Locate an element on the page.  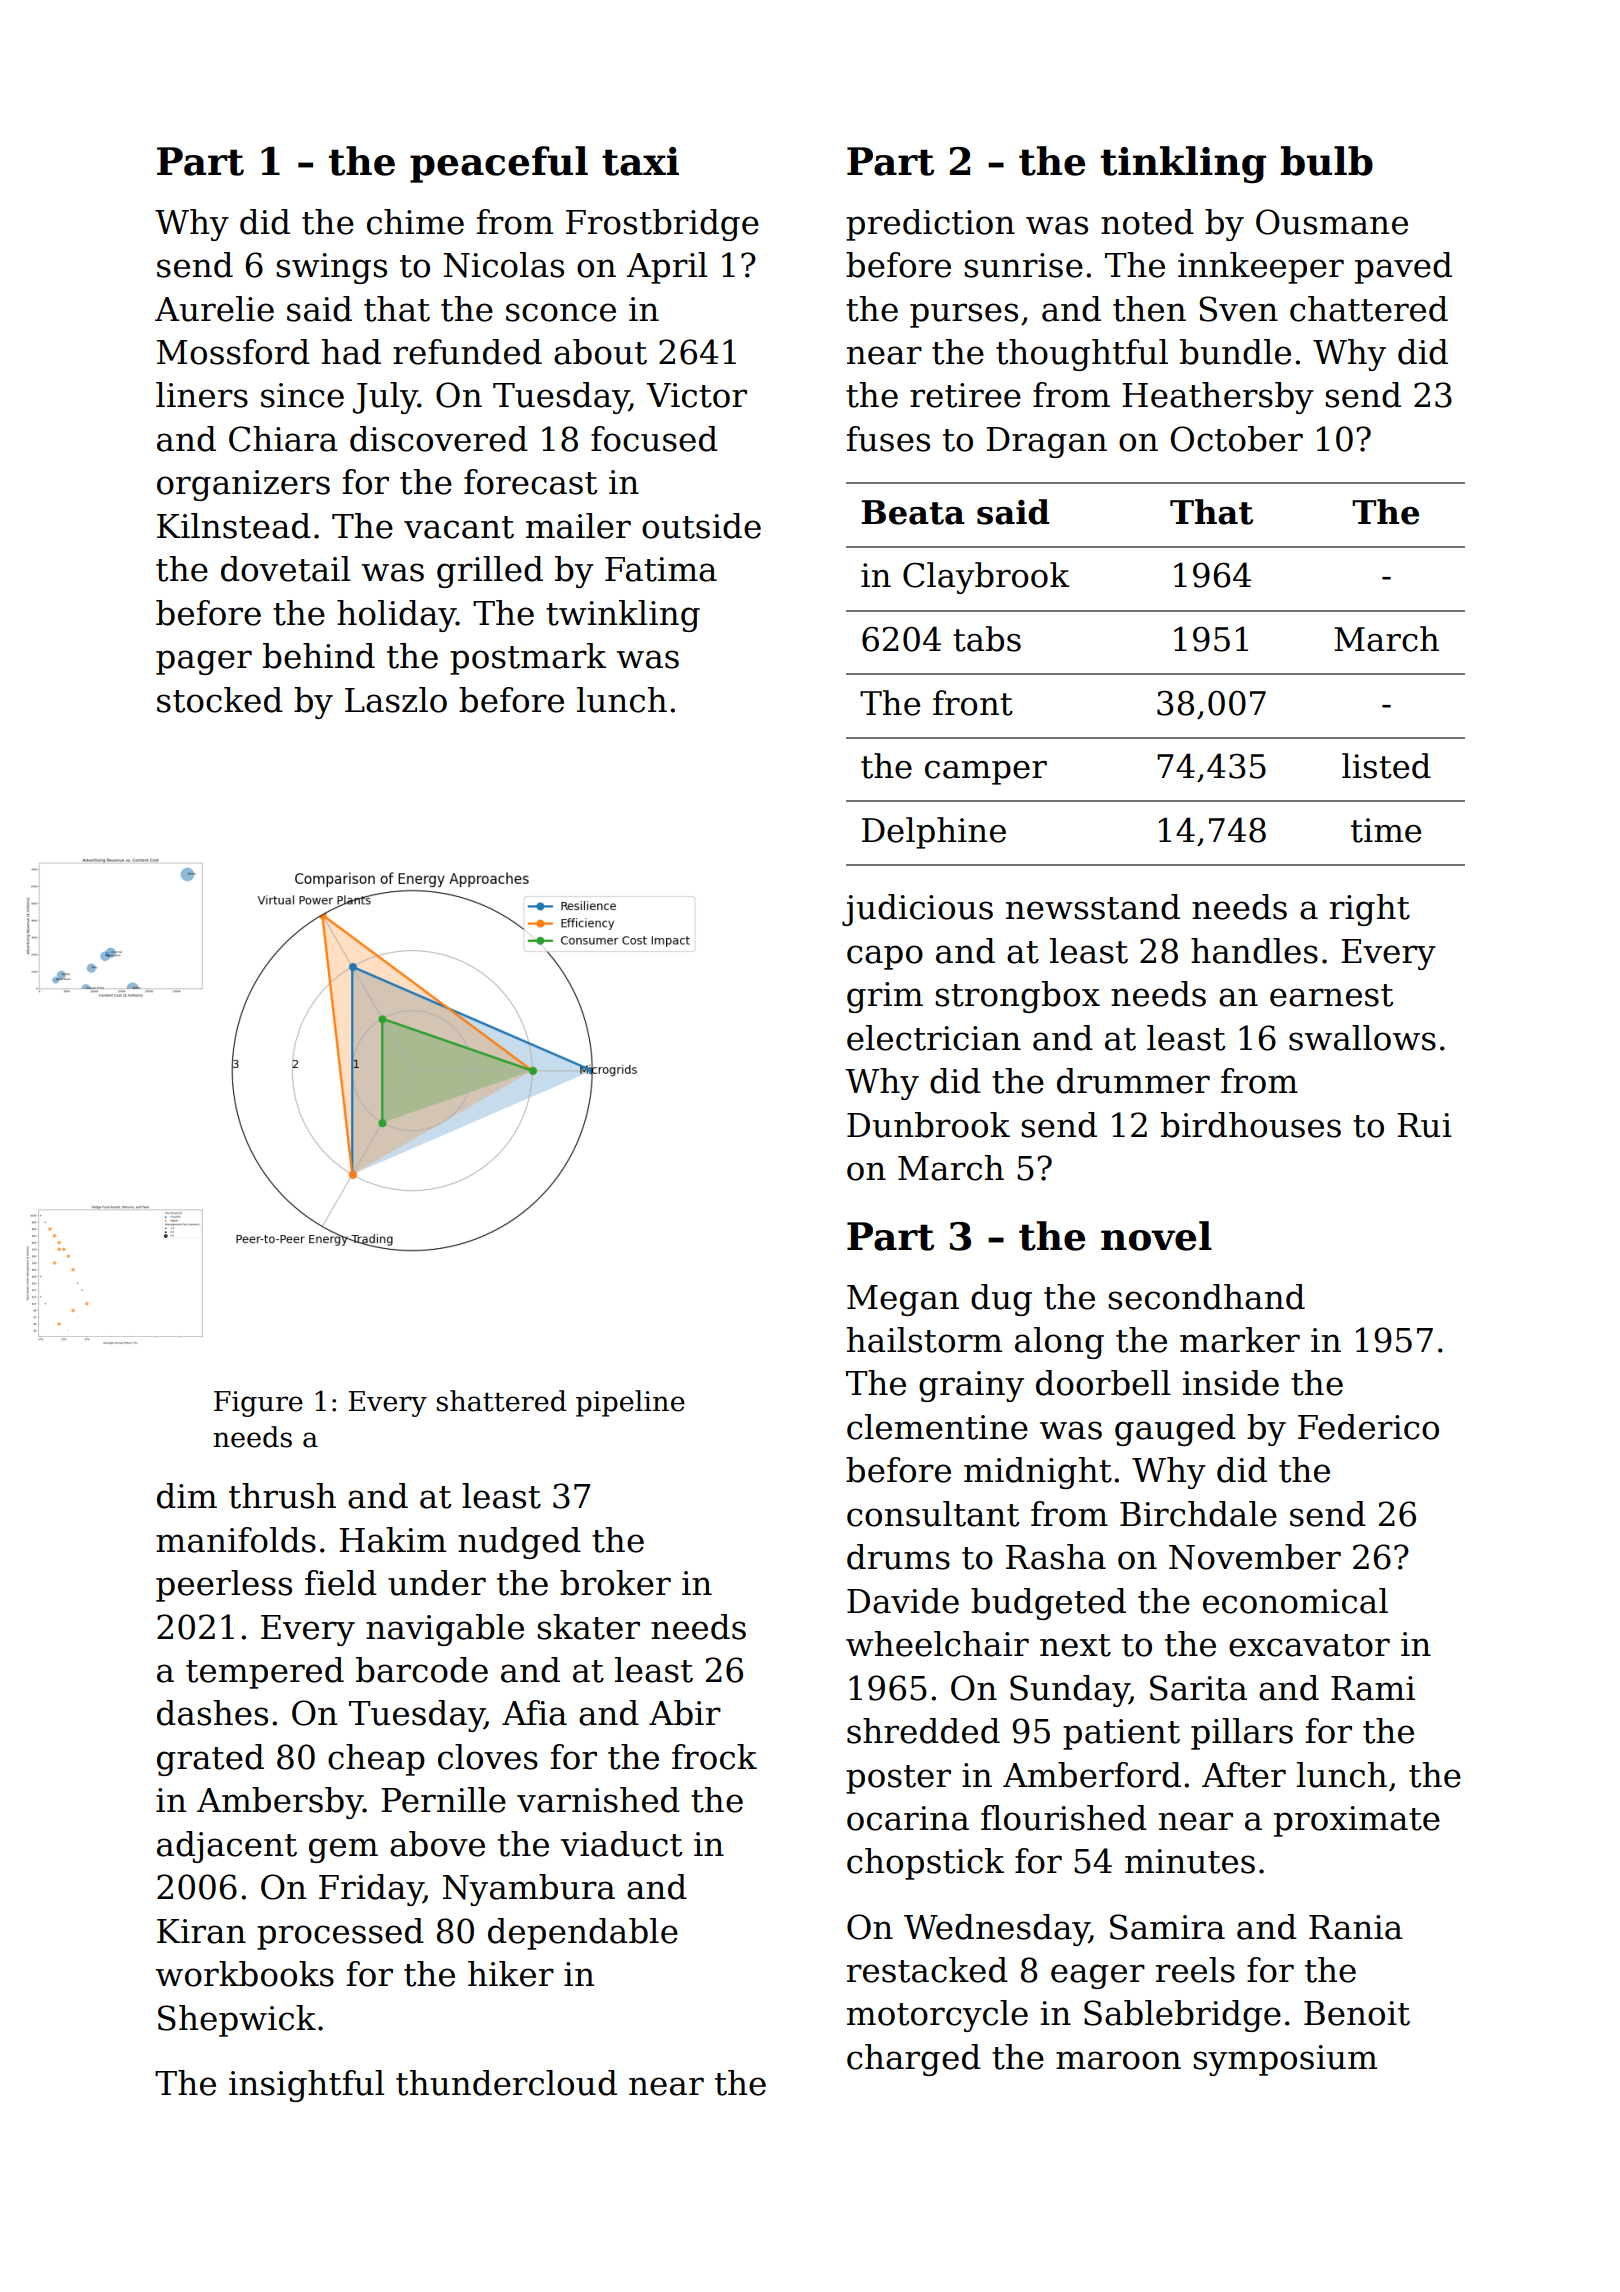
above is located at coordinates (437, 1844).
